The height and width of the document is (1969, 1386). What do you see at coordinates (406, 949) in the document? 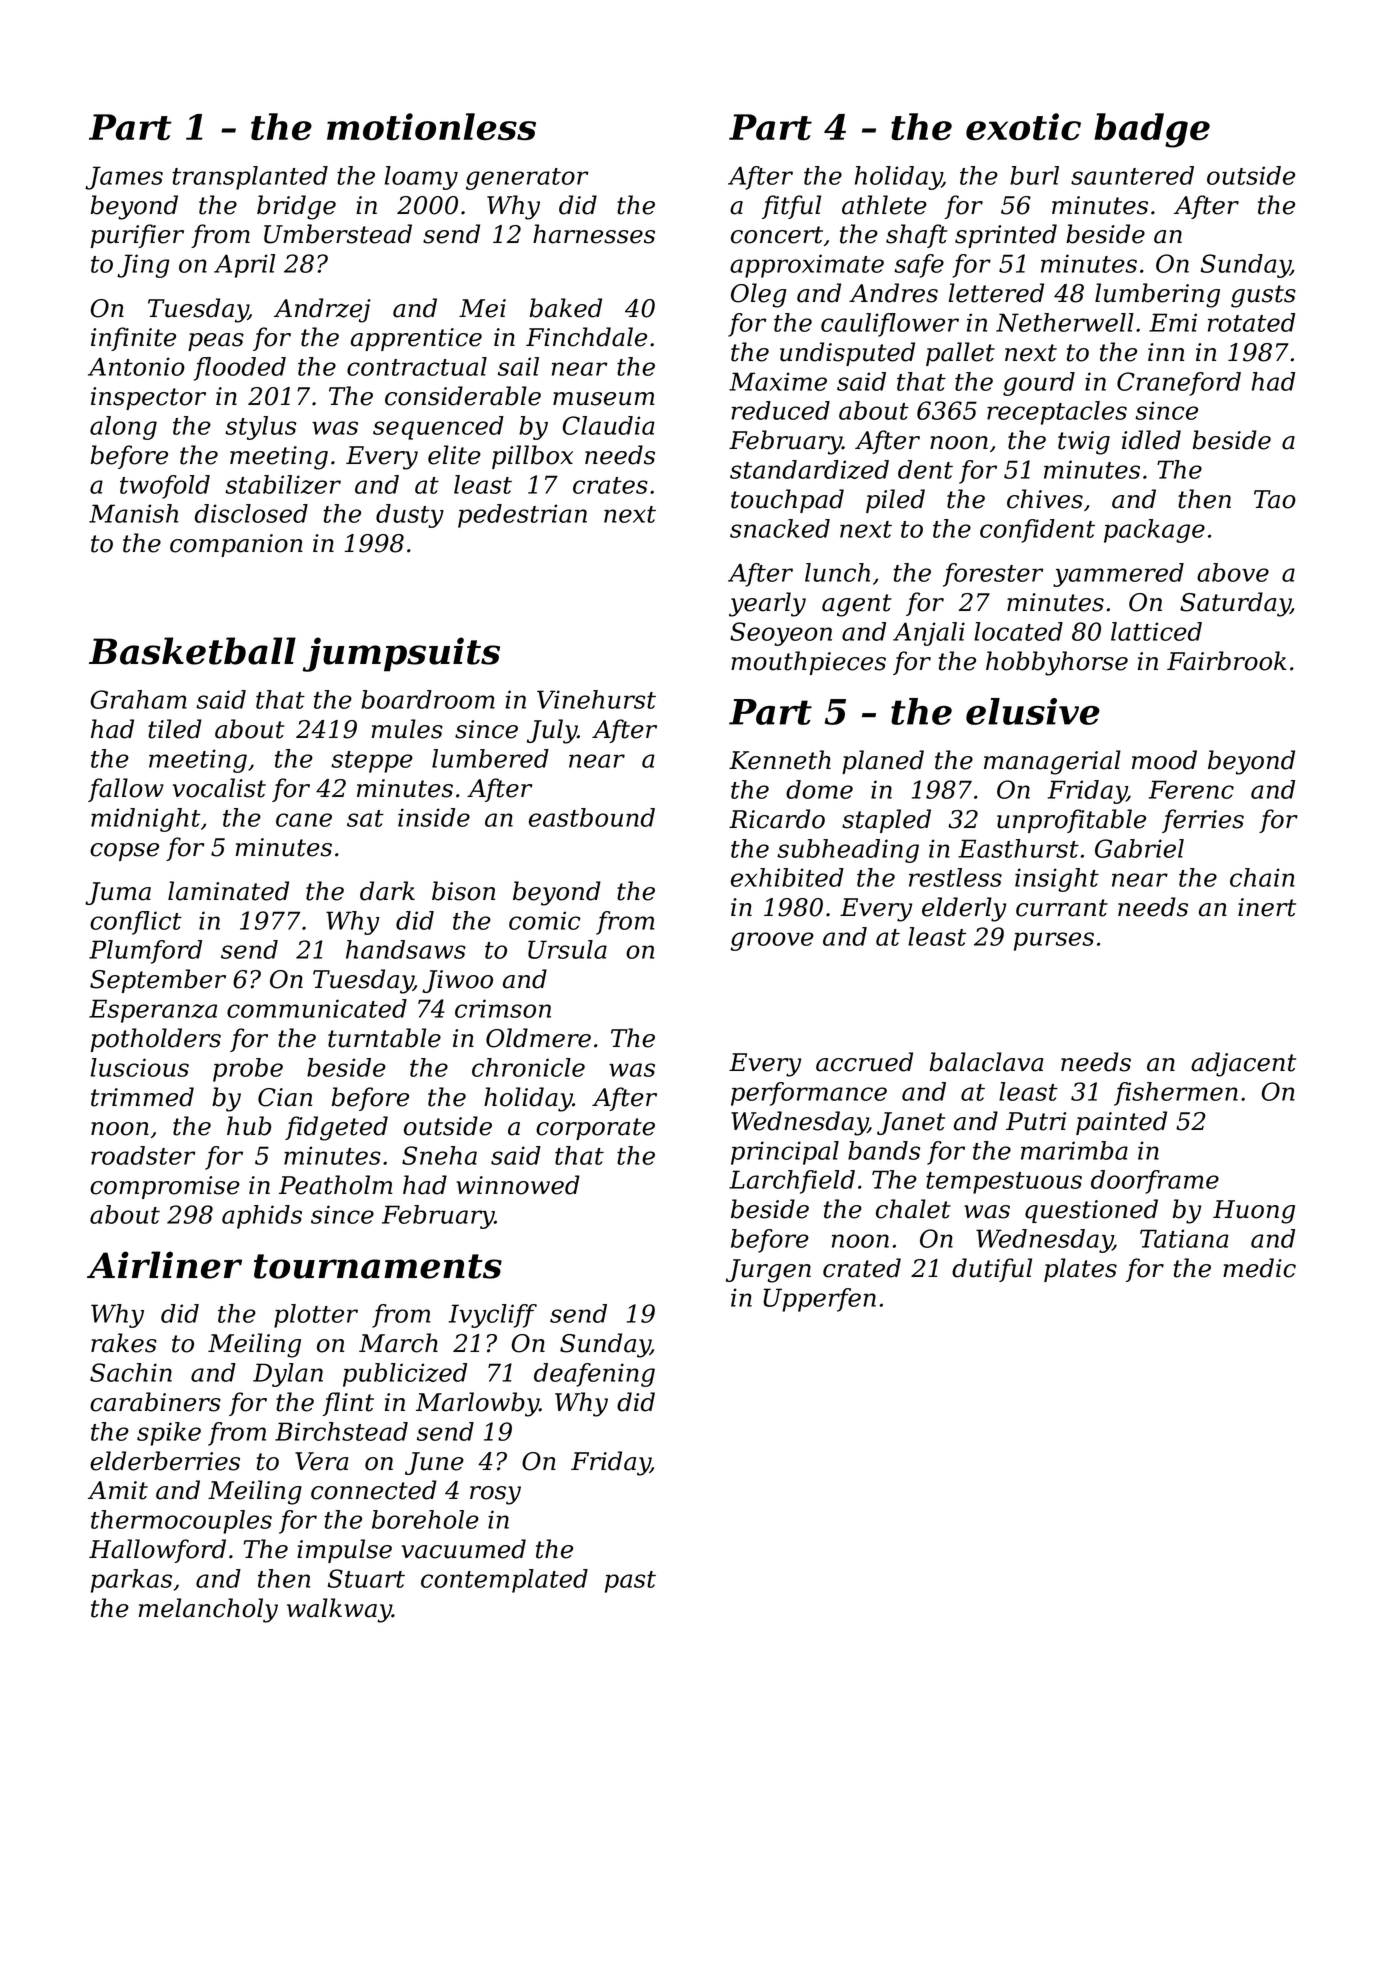
I see `handsaws` at bounding box center [406, 949].
